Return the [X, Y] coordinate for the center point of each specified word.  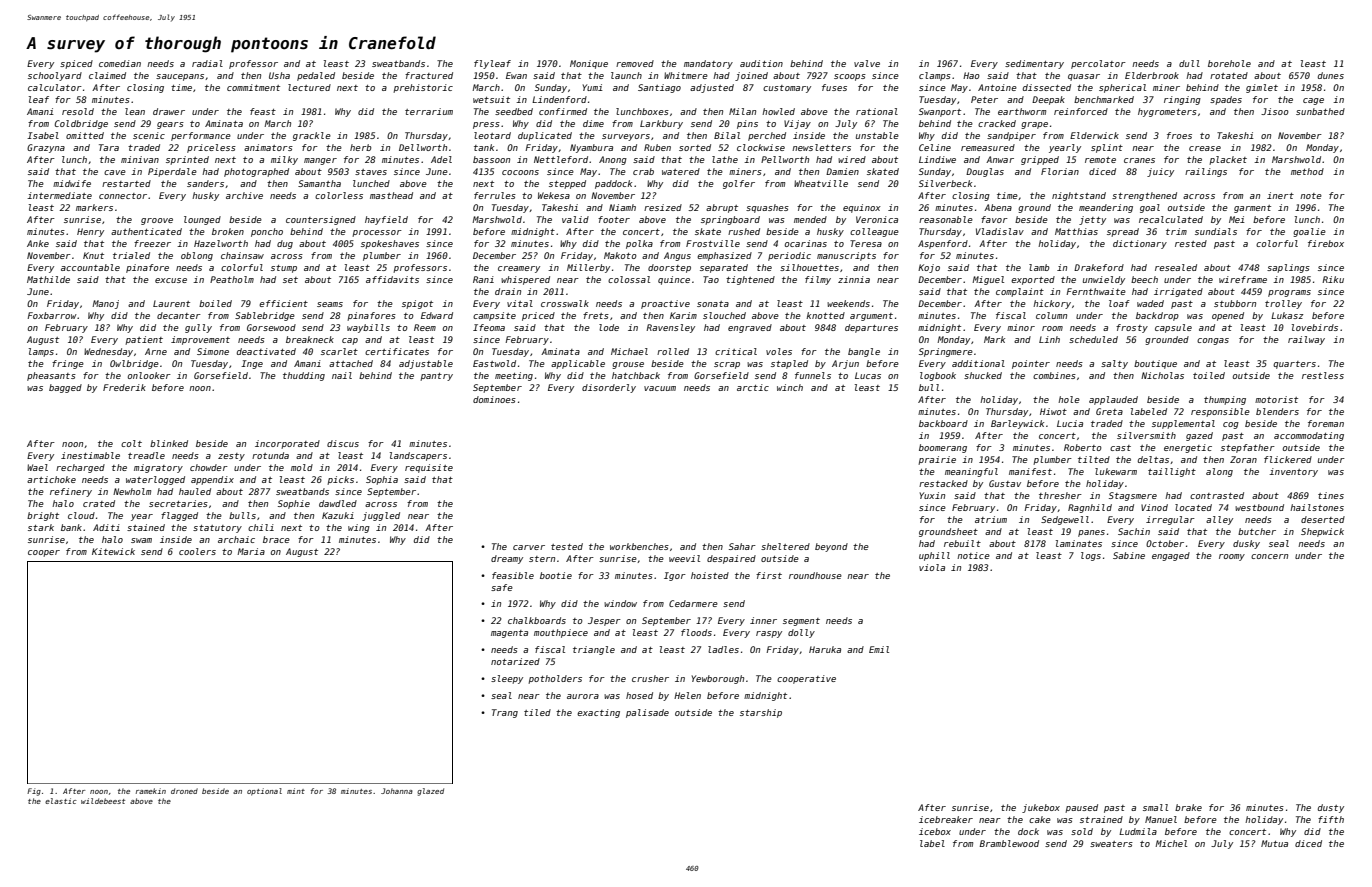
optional [264, 792]
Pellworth [785, 159]
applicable [578, 364]
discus [343, 443]
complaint [1020, 292]
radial [207, 63]
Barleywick [1017, 424]
